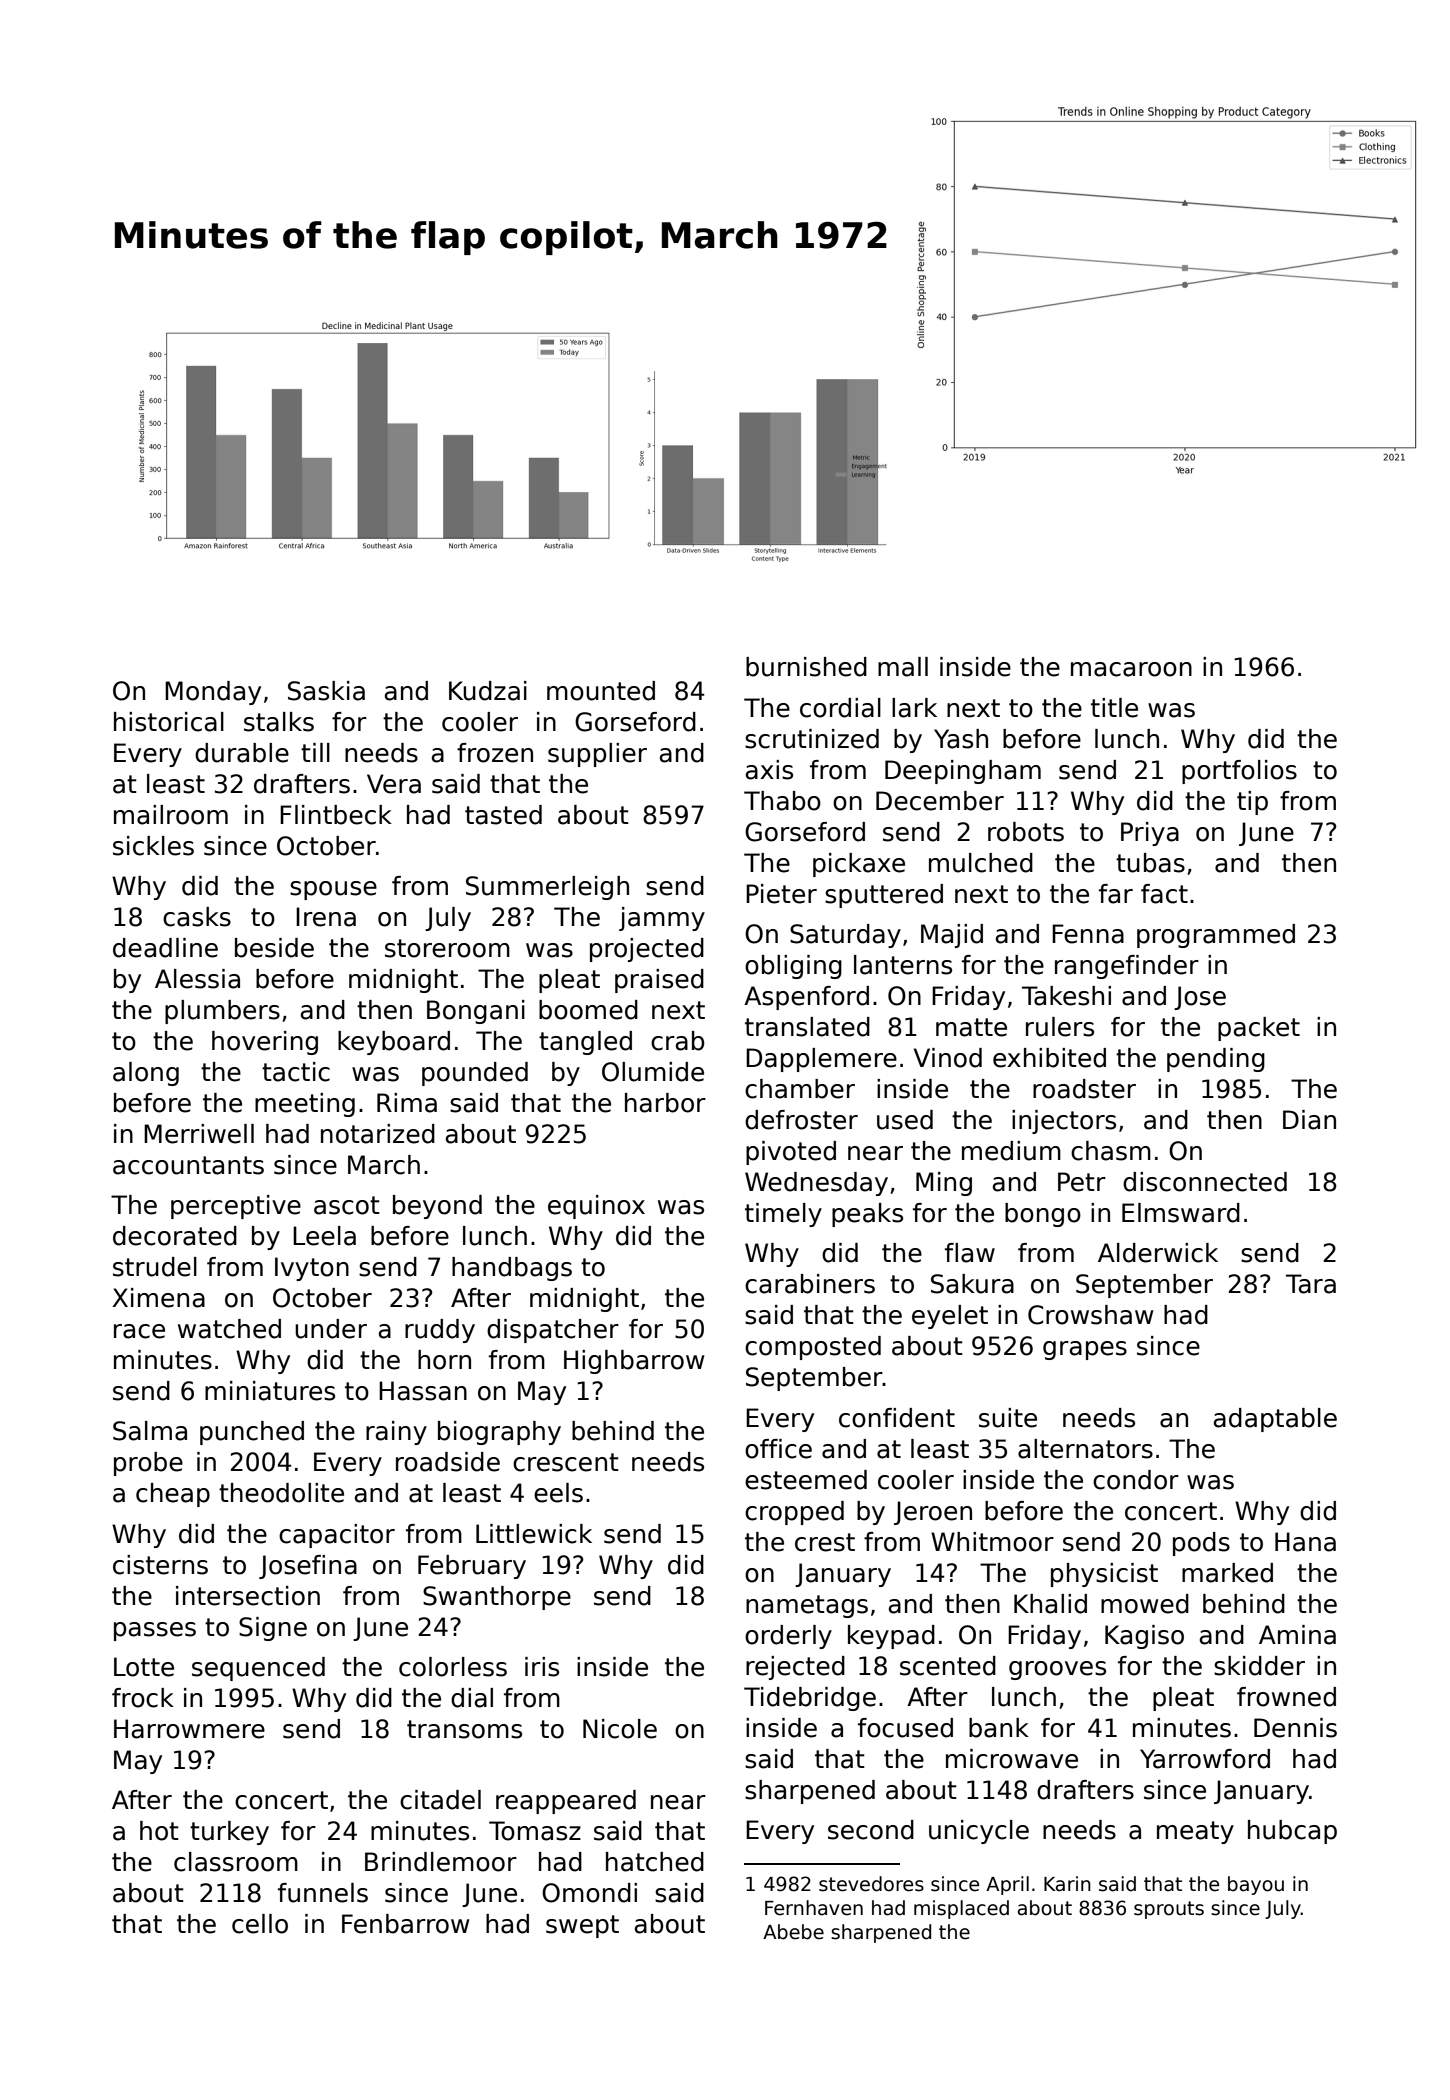  I want to click on adaptable, so click(1275, 1420).
